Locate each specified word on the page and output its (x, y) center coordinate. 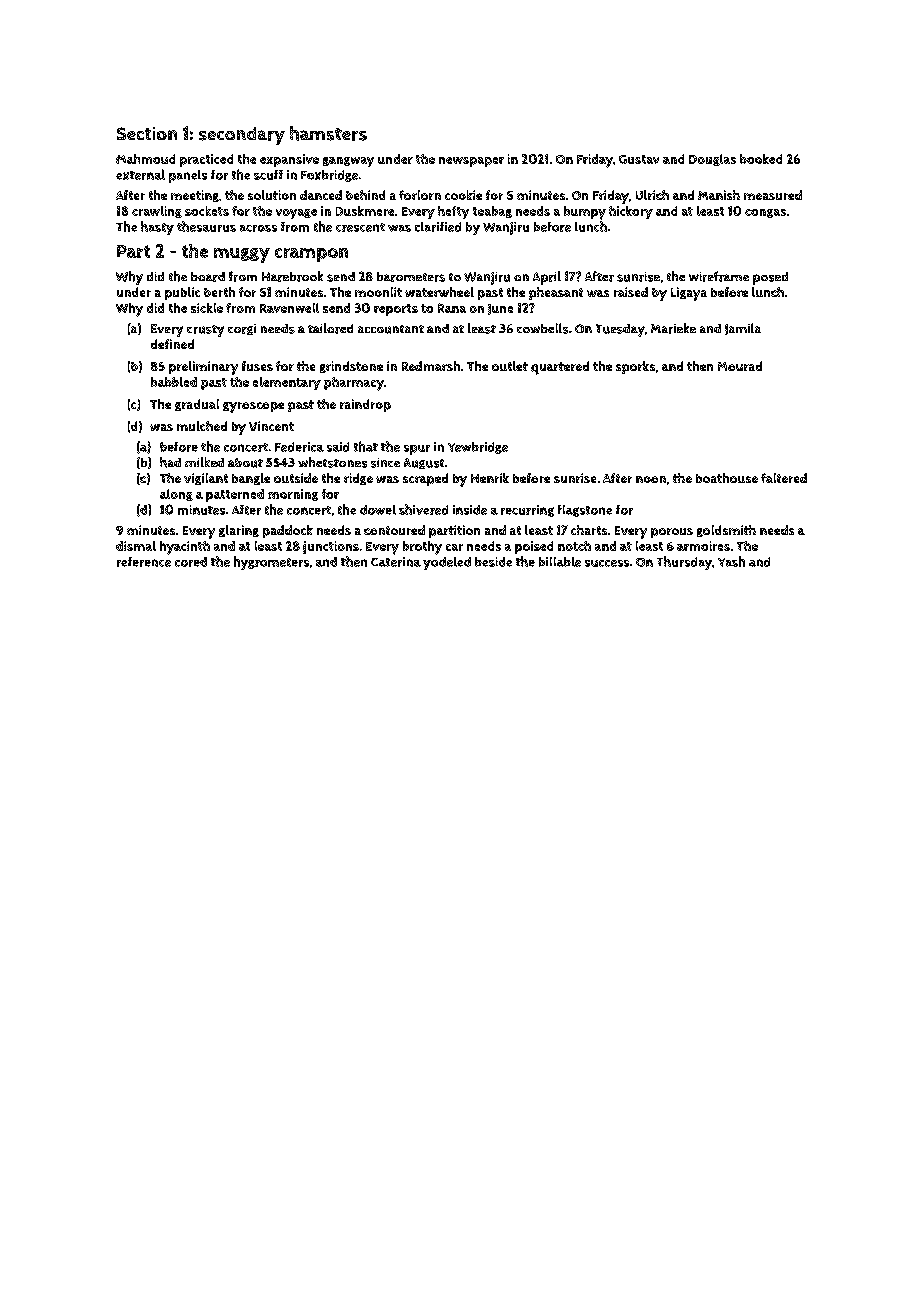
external (140, 174)
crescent (360, 227)
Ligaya (689, 294)
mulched (202, 426)
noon (651, 479)
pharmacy (354, 384)
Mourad (740, 366)
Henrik (490, 478)
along (176, 495)
